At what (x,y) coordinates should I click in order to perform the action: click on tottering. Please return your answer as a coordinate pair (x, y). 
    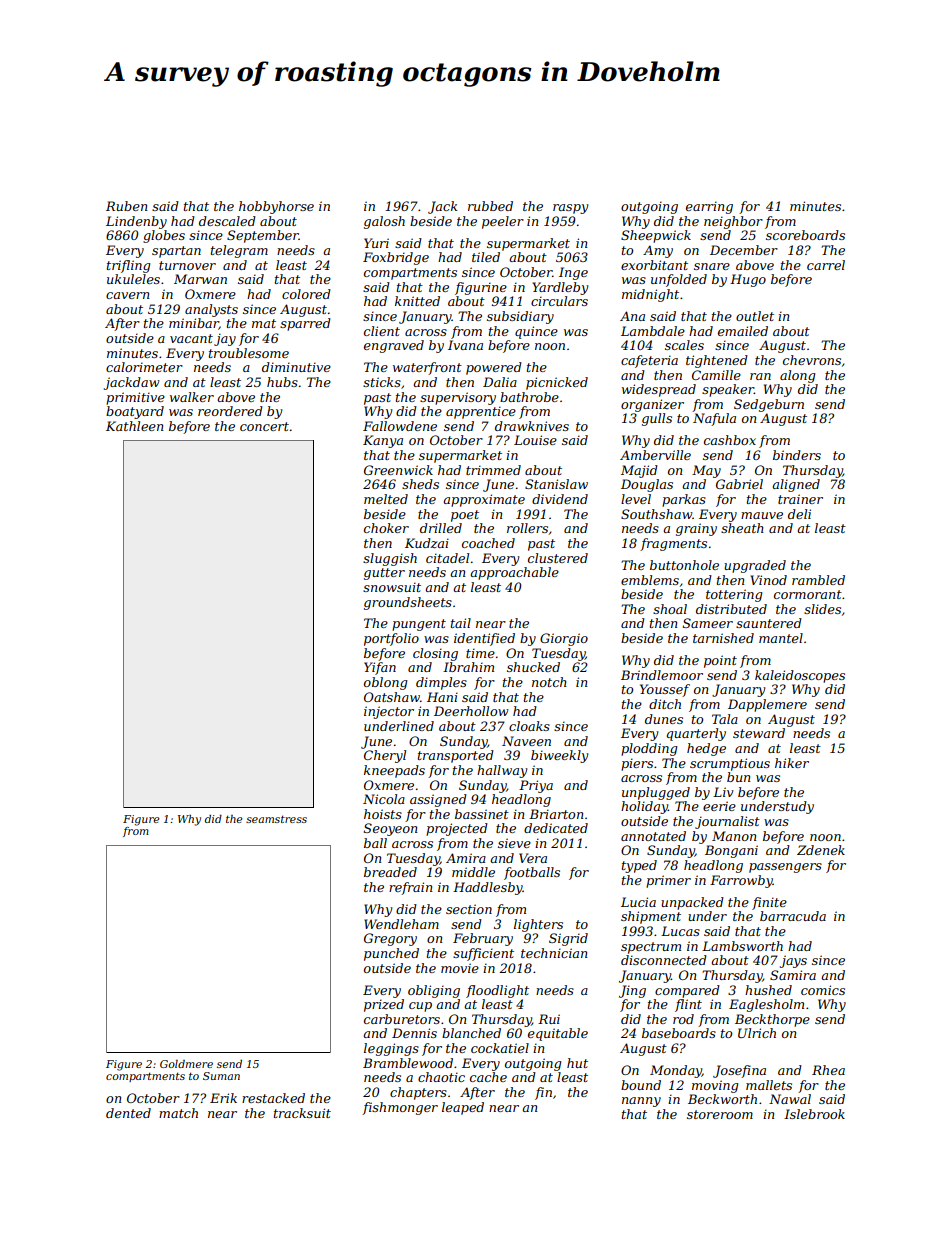
    Looking at the image, I should click on (734, 595).
